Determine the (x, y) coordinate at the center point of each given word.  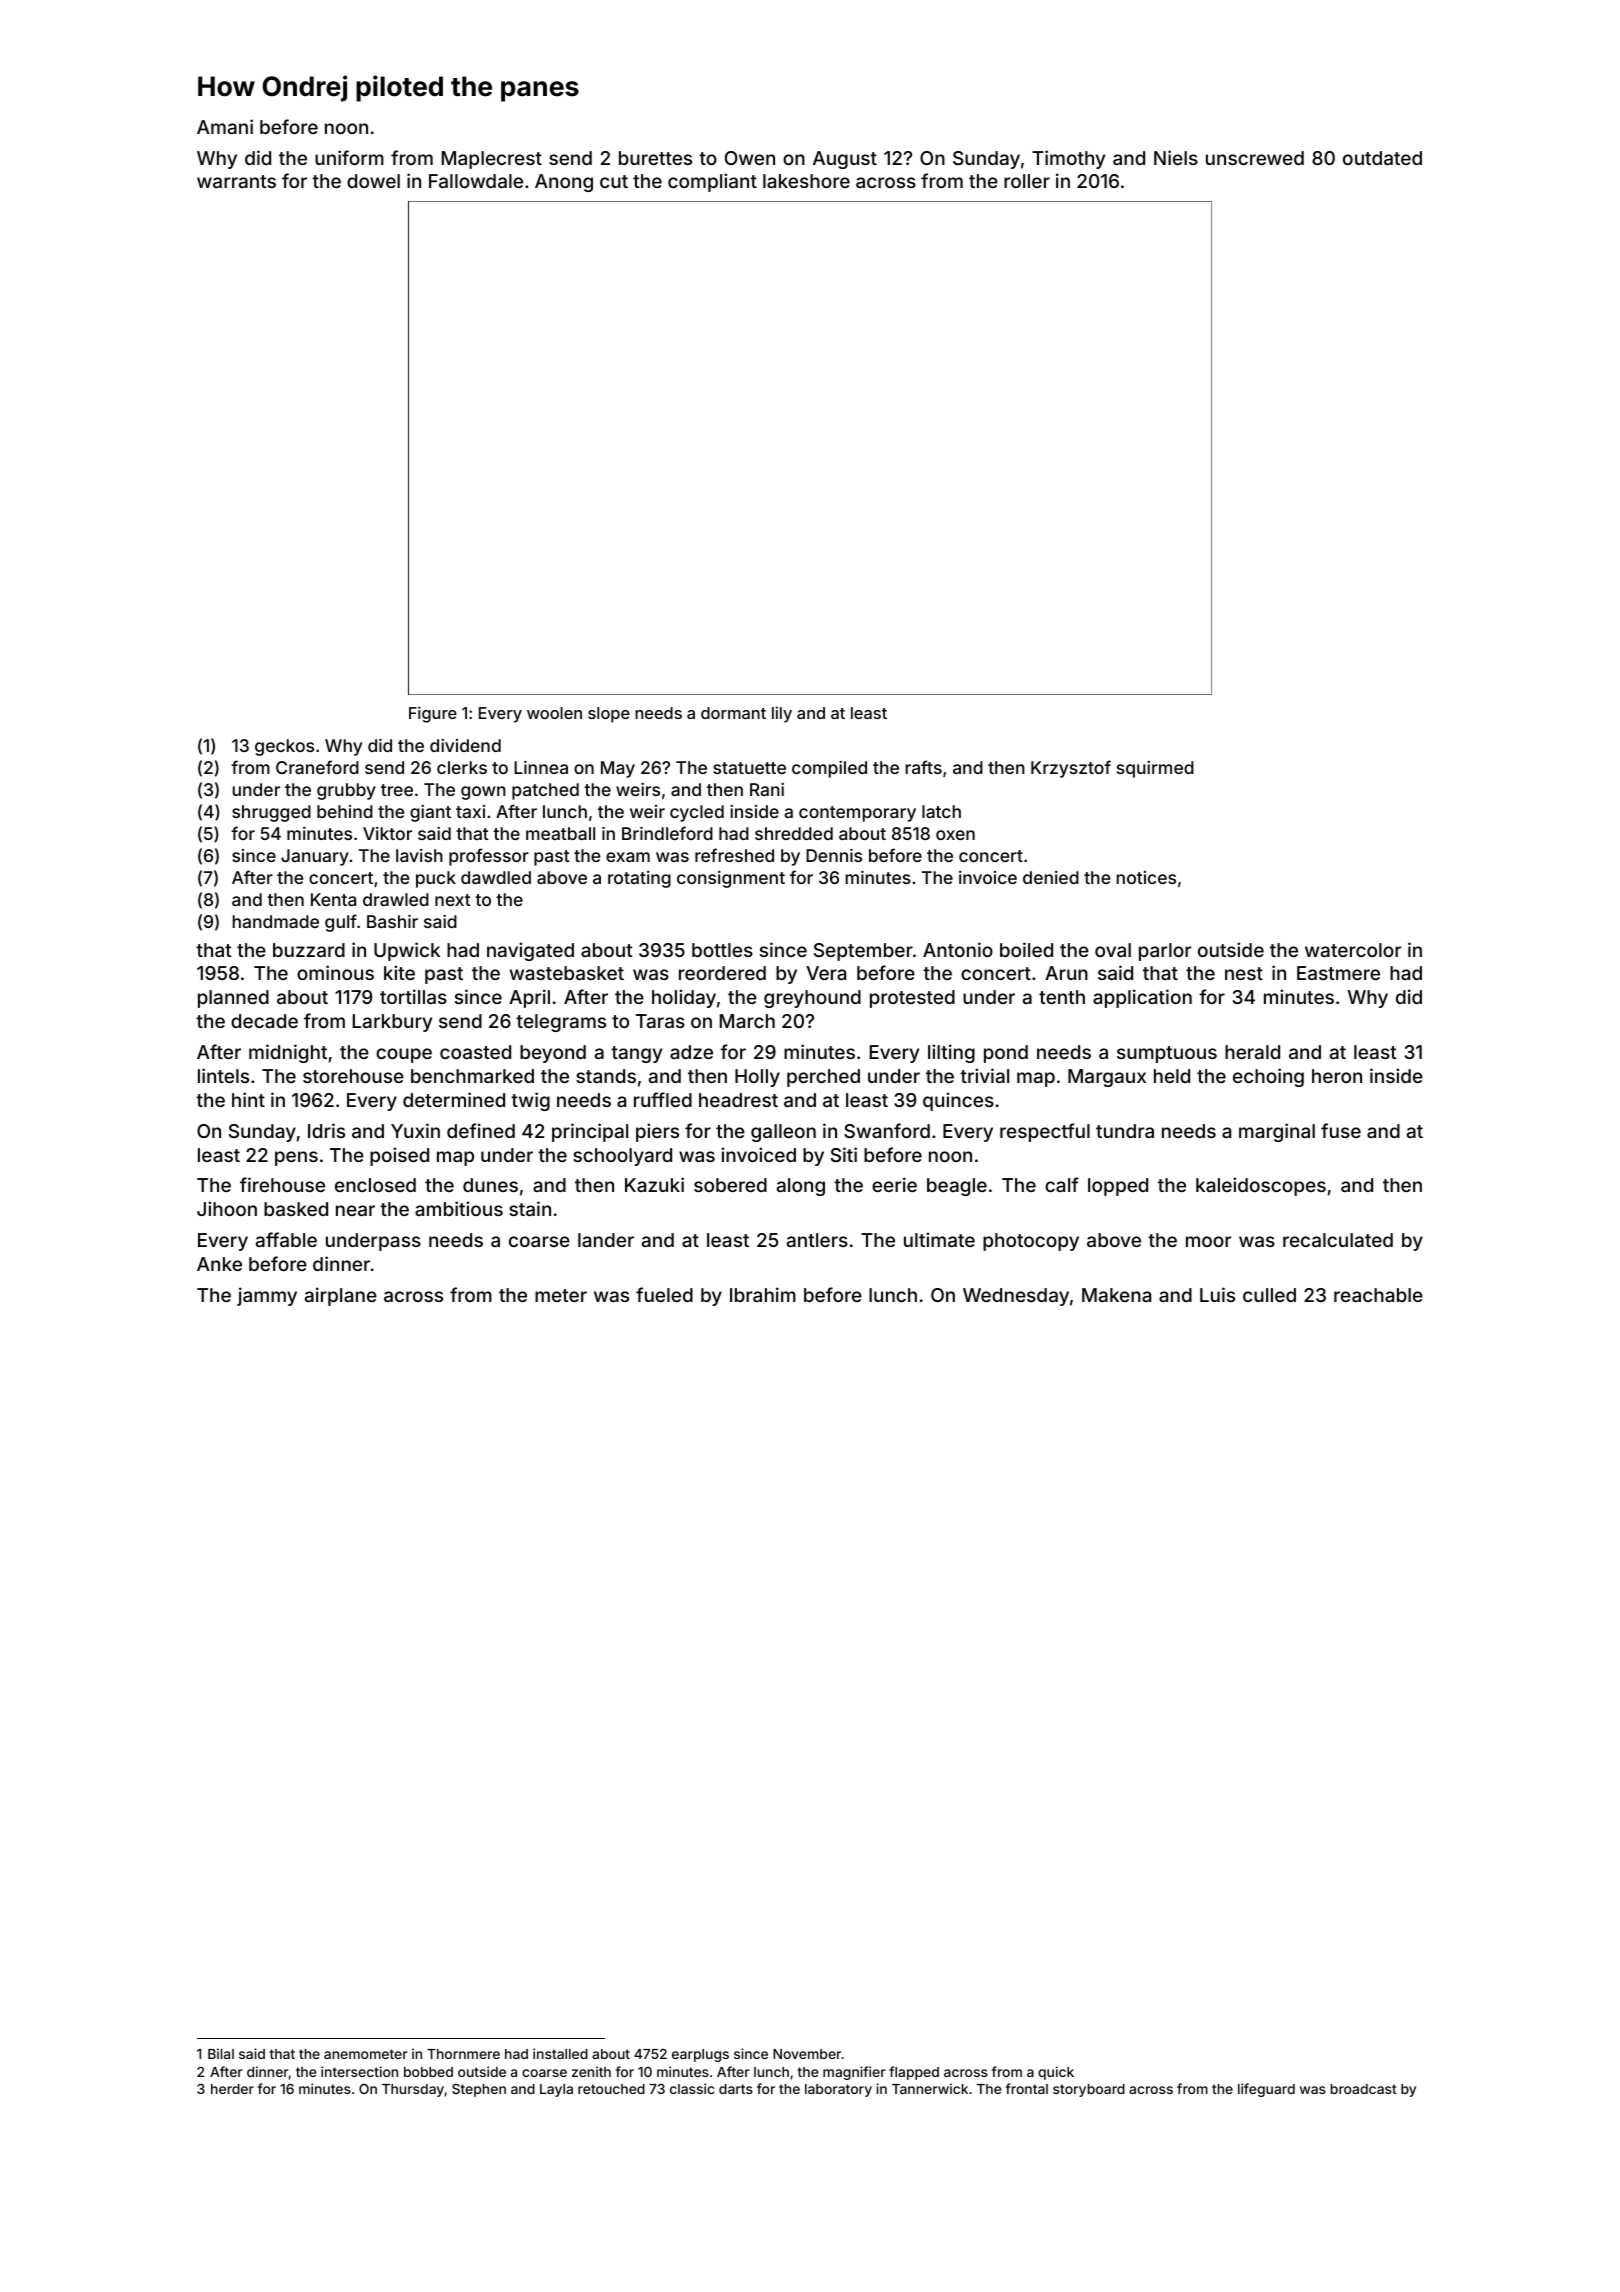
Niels (1176, 157)
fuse (1341, 1130)
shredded (794, 833)
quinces (958, 1101)
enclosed (375, 1185)
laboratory (838, 2090)
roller (1027, 181)
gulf (341, 923)
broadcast (1364, 2089)
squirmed (1155, 769)
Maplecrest (492, 160)
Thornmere (463, 2054)
